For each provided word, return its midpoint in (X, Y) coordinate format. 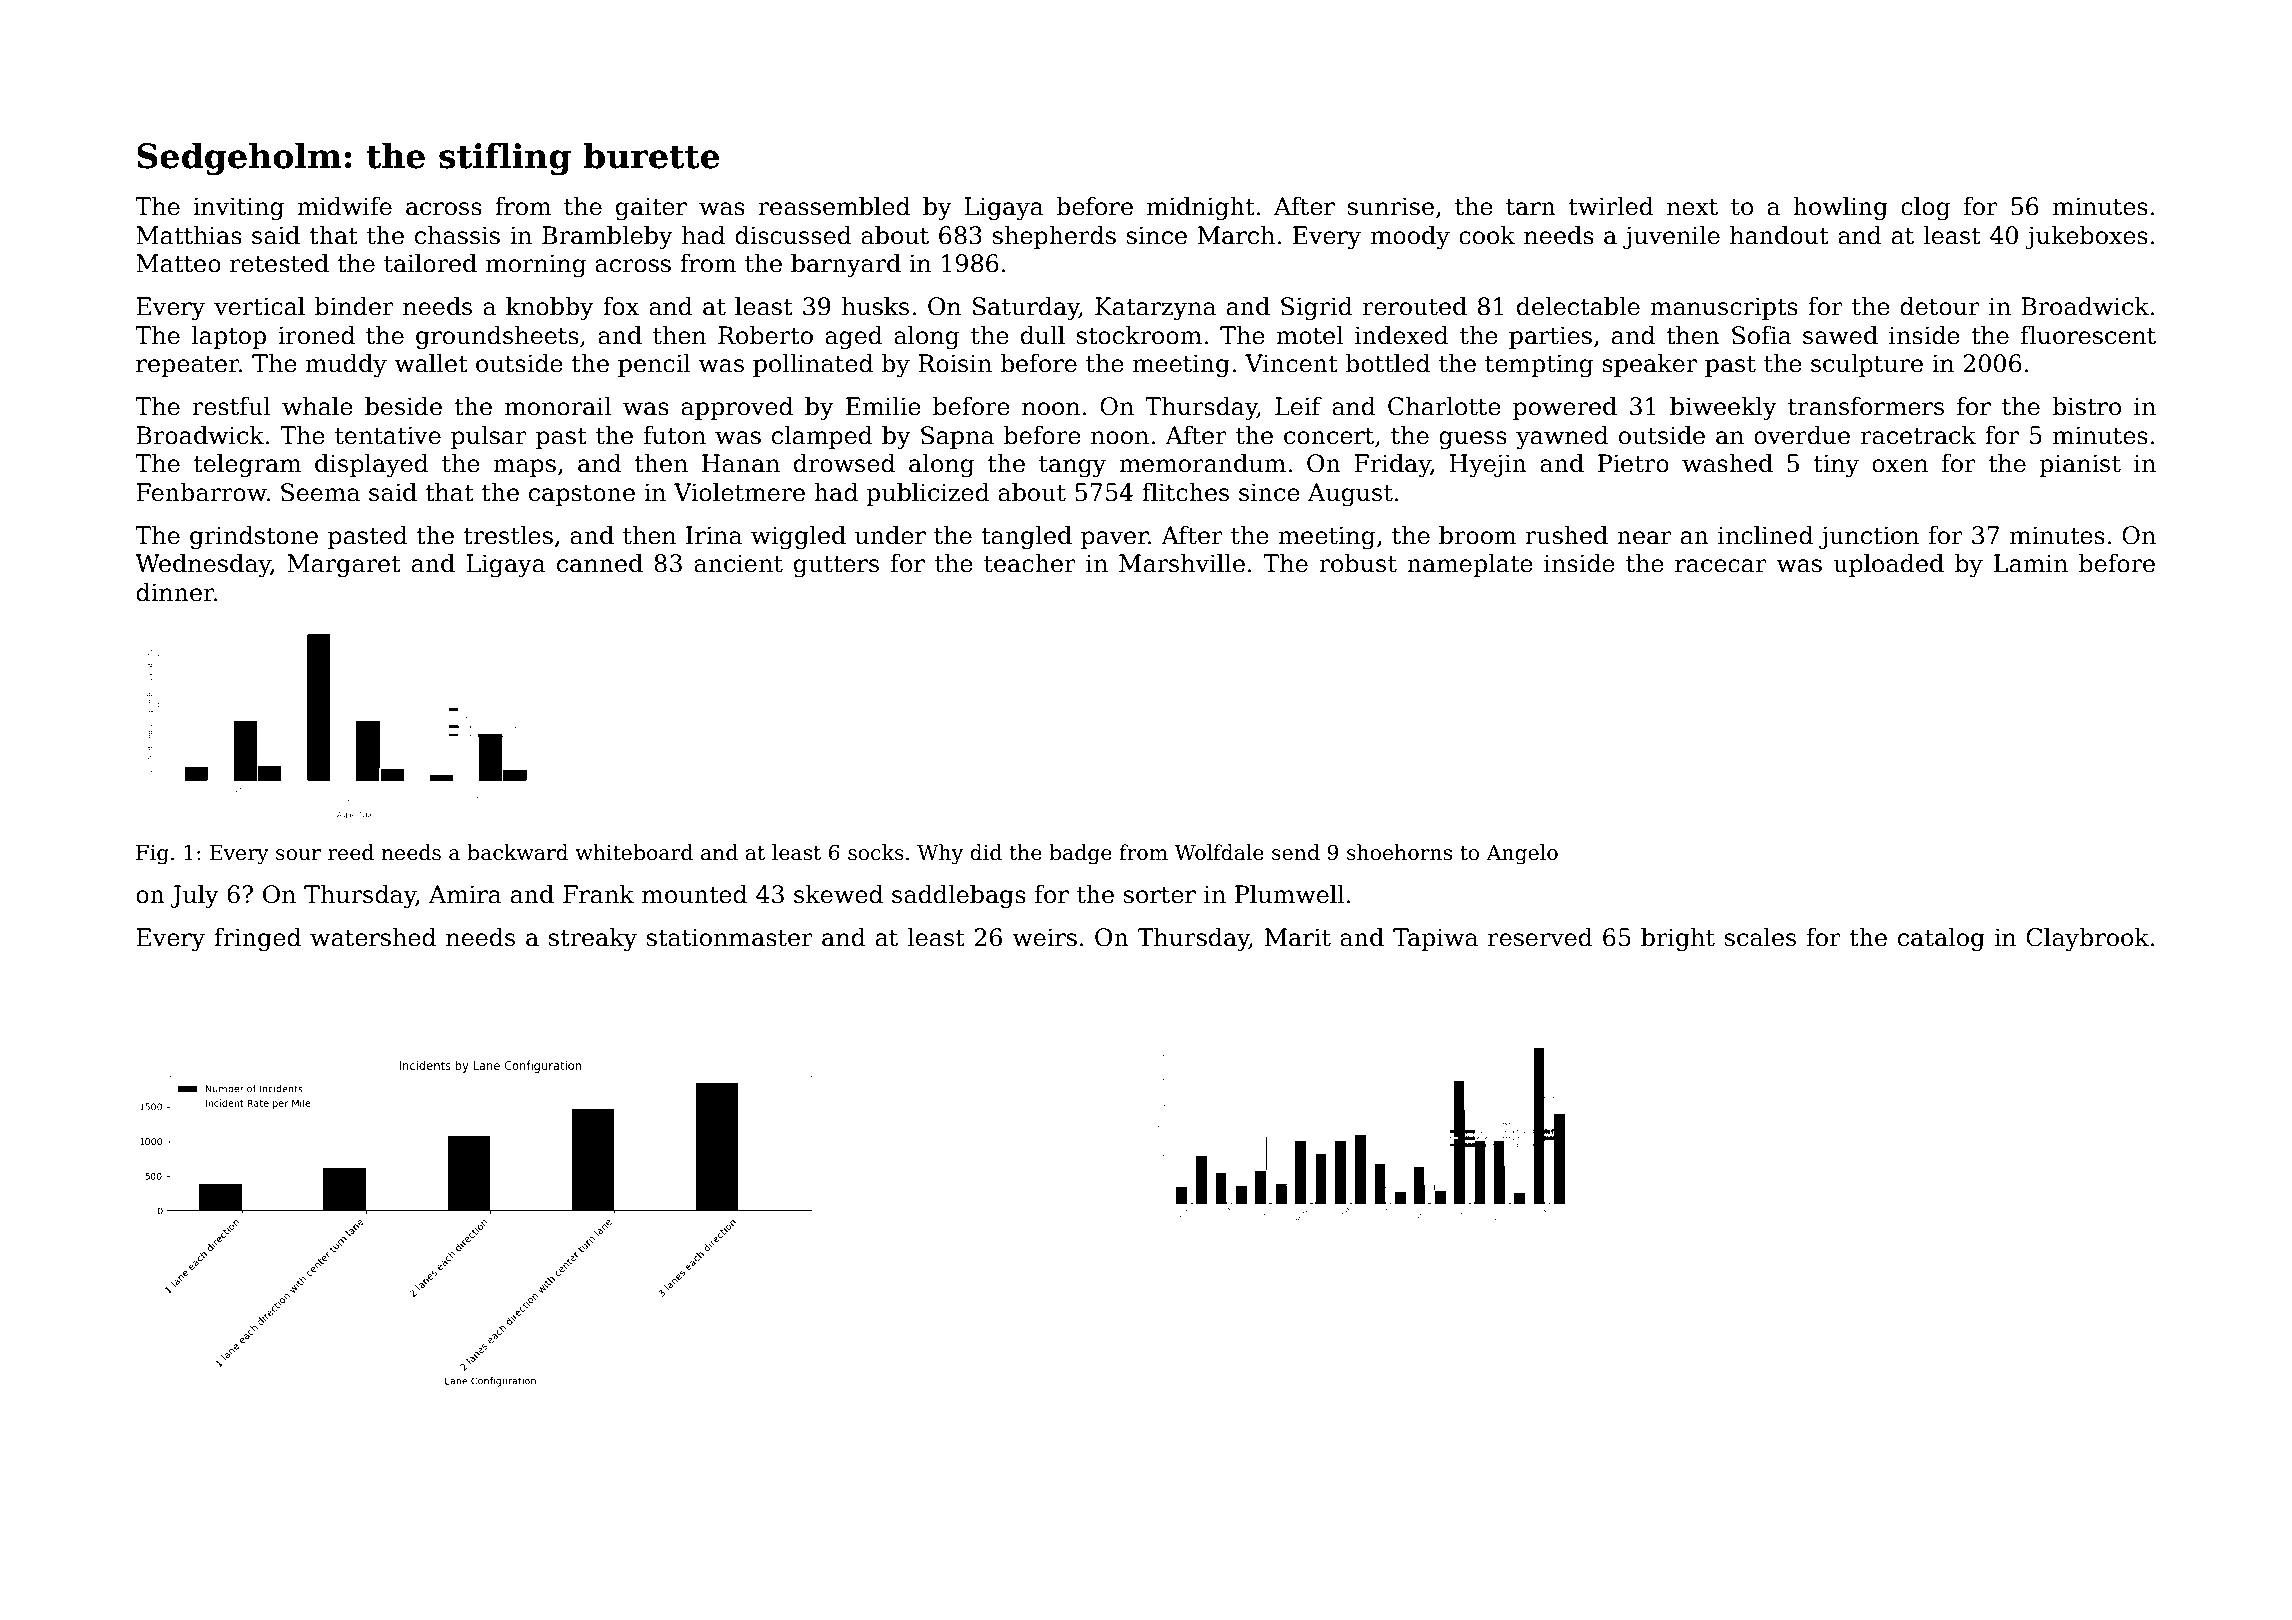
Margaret (344, 565)
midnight (1201, 208)
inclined (1765, 535)
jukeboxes (2086, 237)
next (1692, 207)
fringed (257, 939)
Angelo (1522, 854)
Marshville (1182, 563)
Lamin (2031, 563)
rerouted (1415, 306)
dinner (175, 592)
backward (517, 852)
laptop (228, 337)
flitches (1185, 492)
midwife (344, 206)
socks (876, 852)
